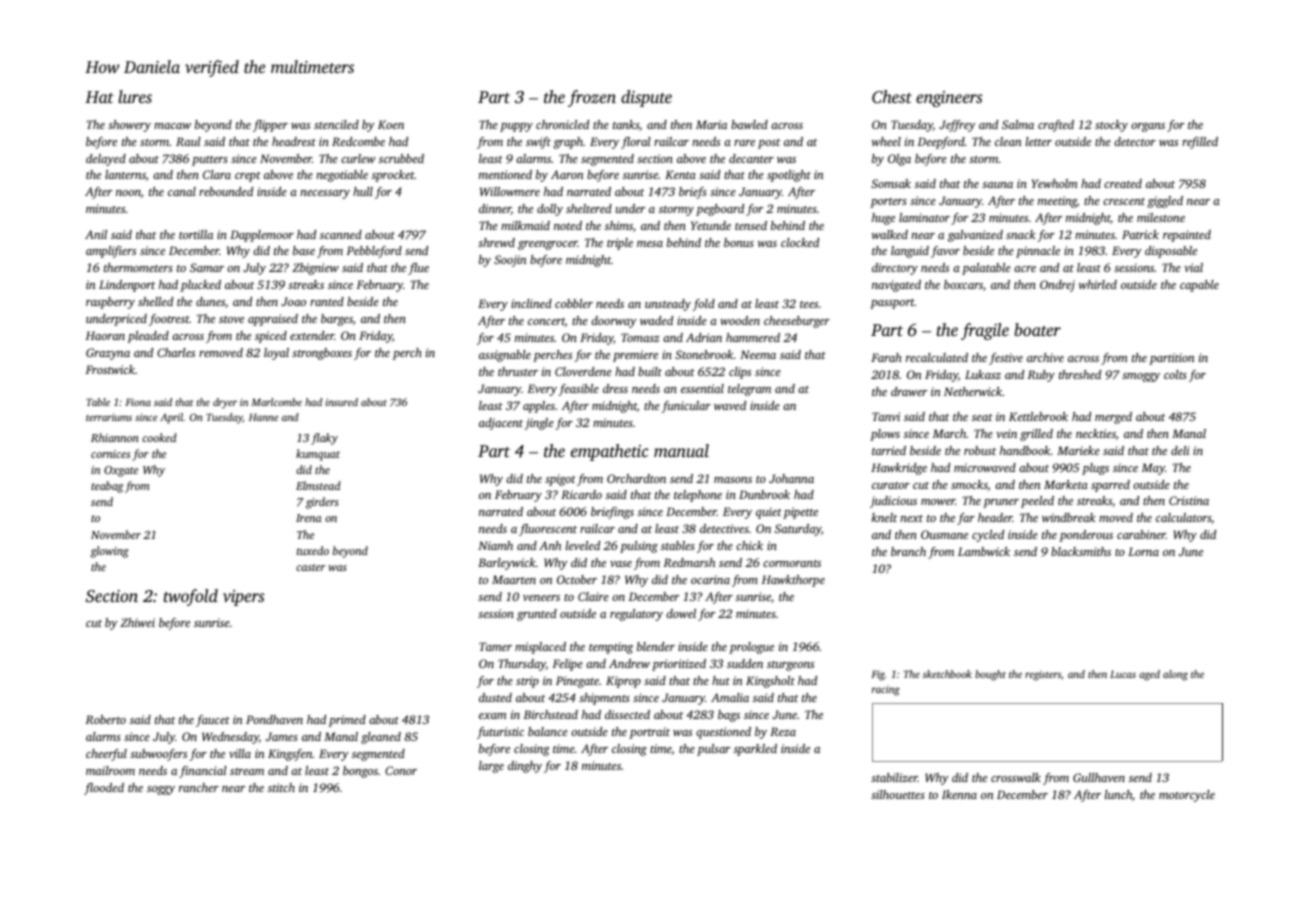 This document has height=924, width=1308. I want to click on engineers, so click(949, 99).
